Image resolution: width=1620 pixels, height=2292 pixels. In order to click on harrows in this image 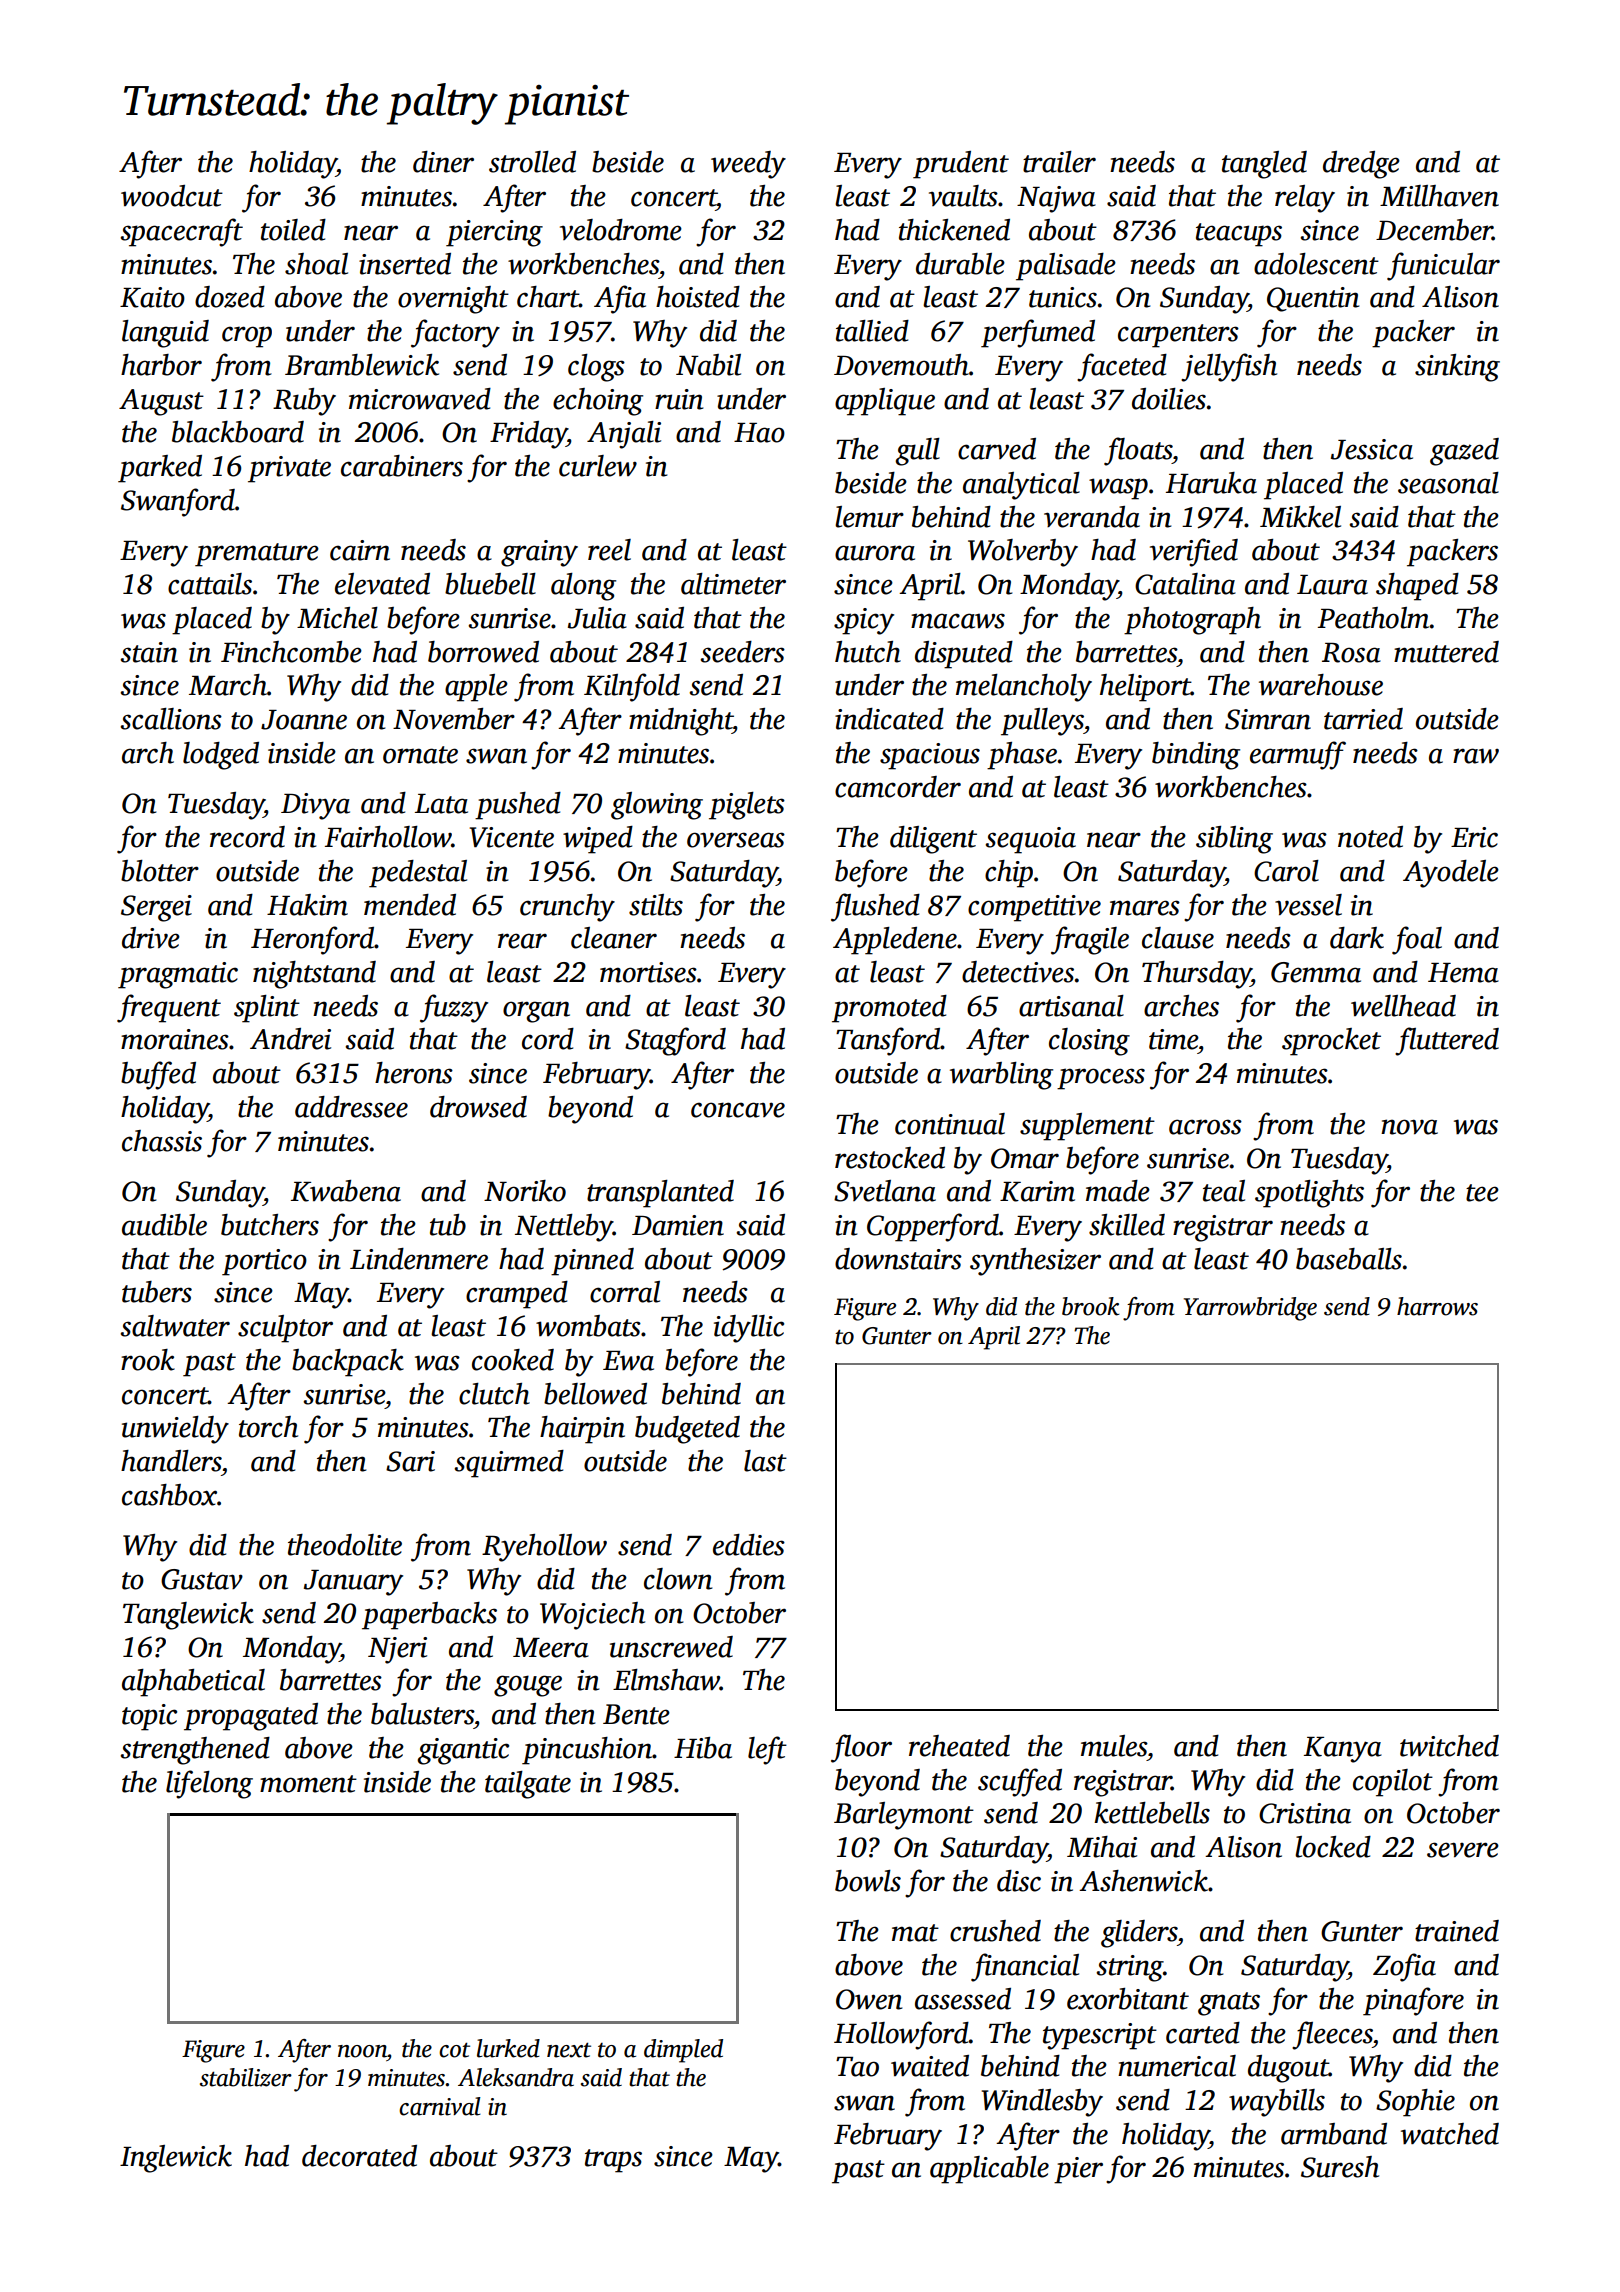, I will do `click(1437, 1306)`.
